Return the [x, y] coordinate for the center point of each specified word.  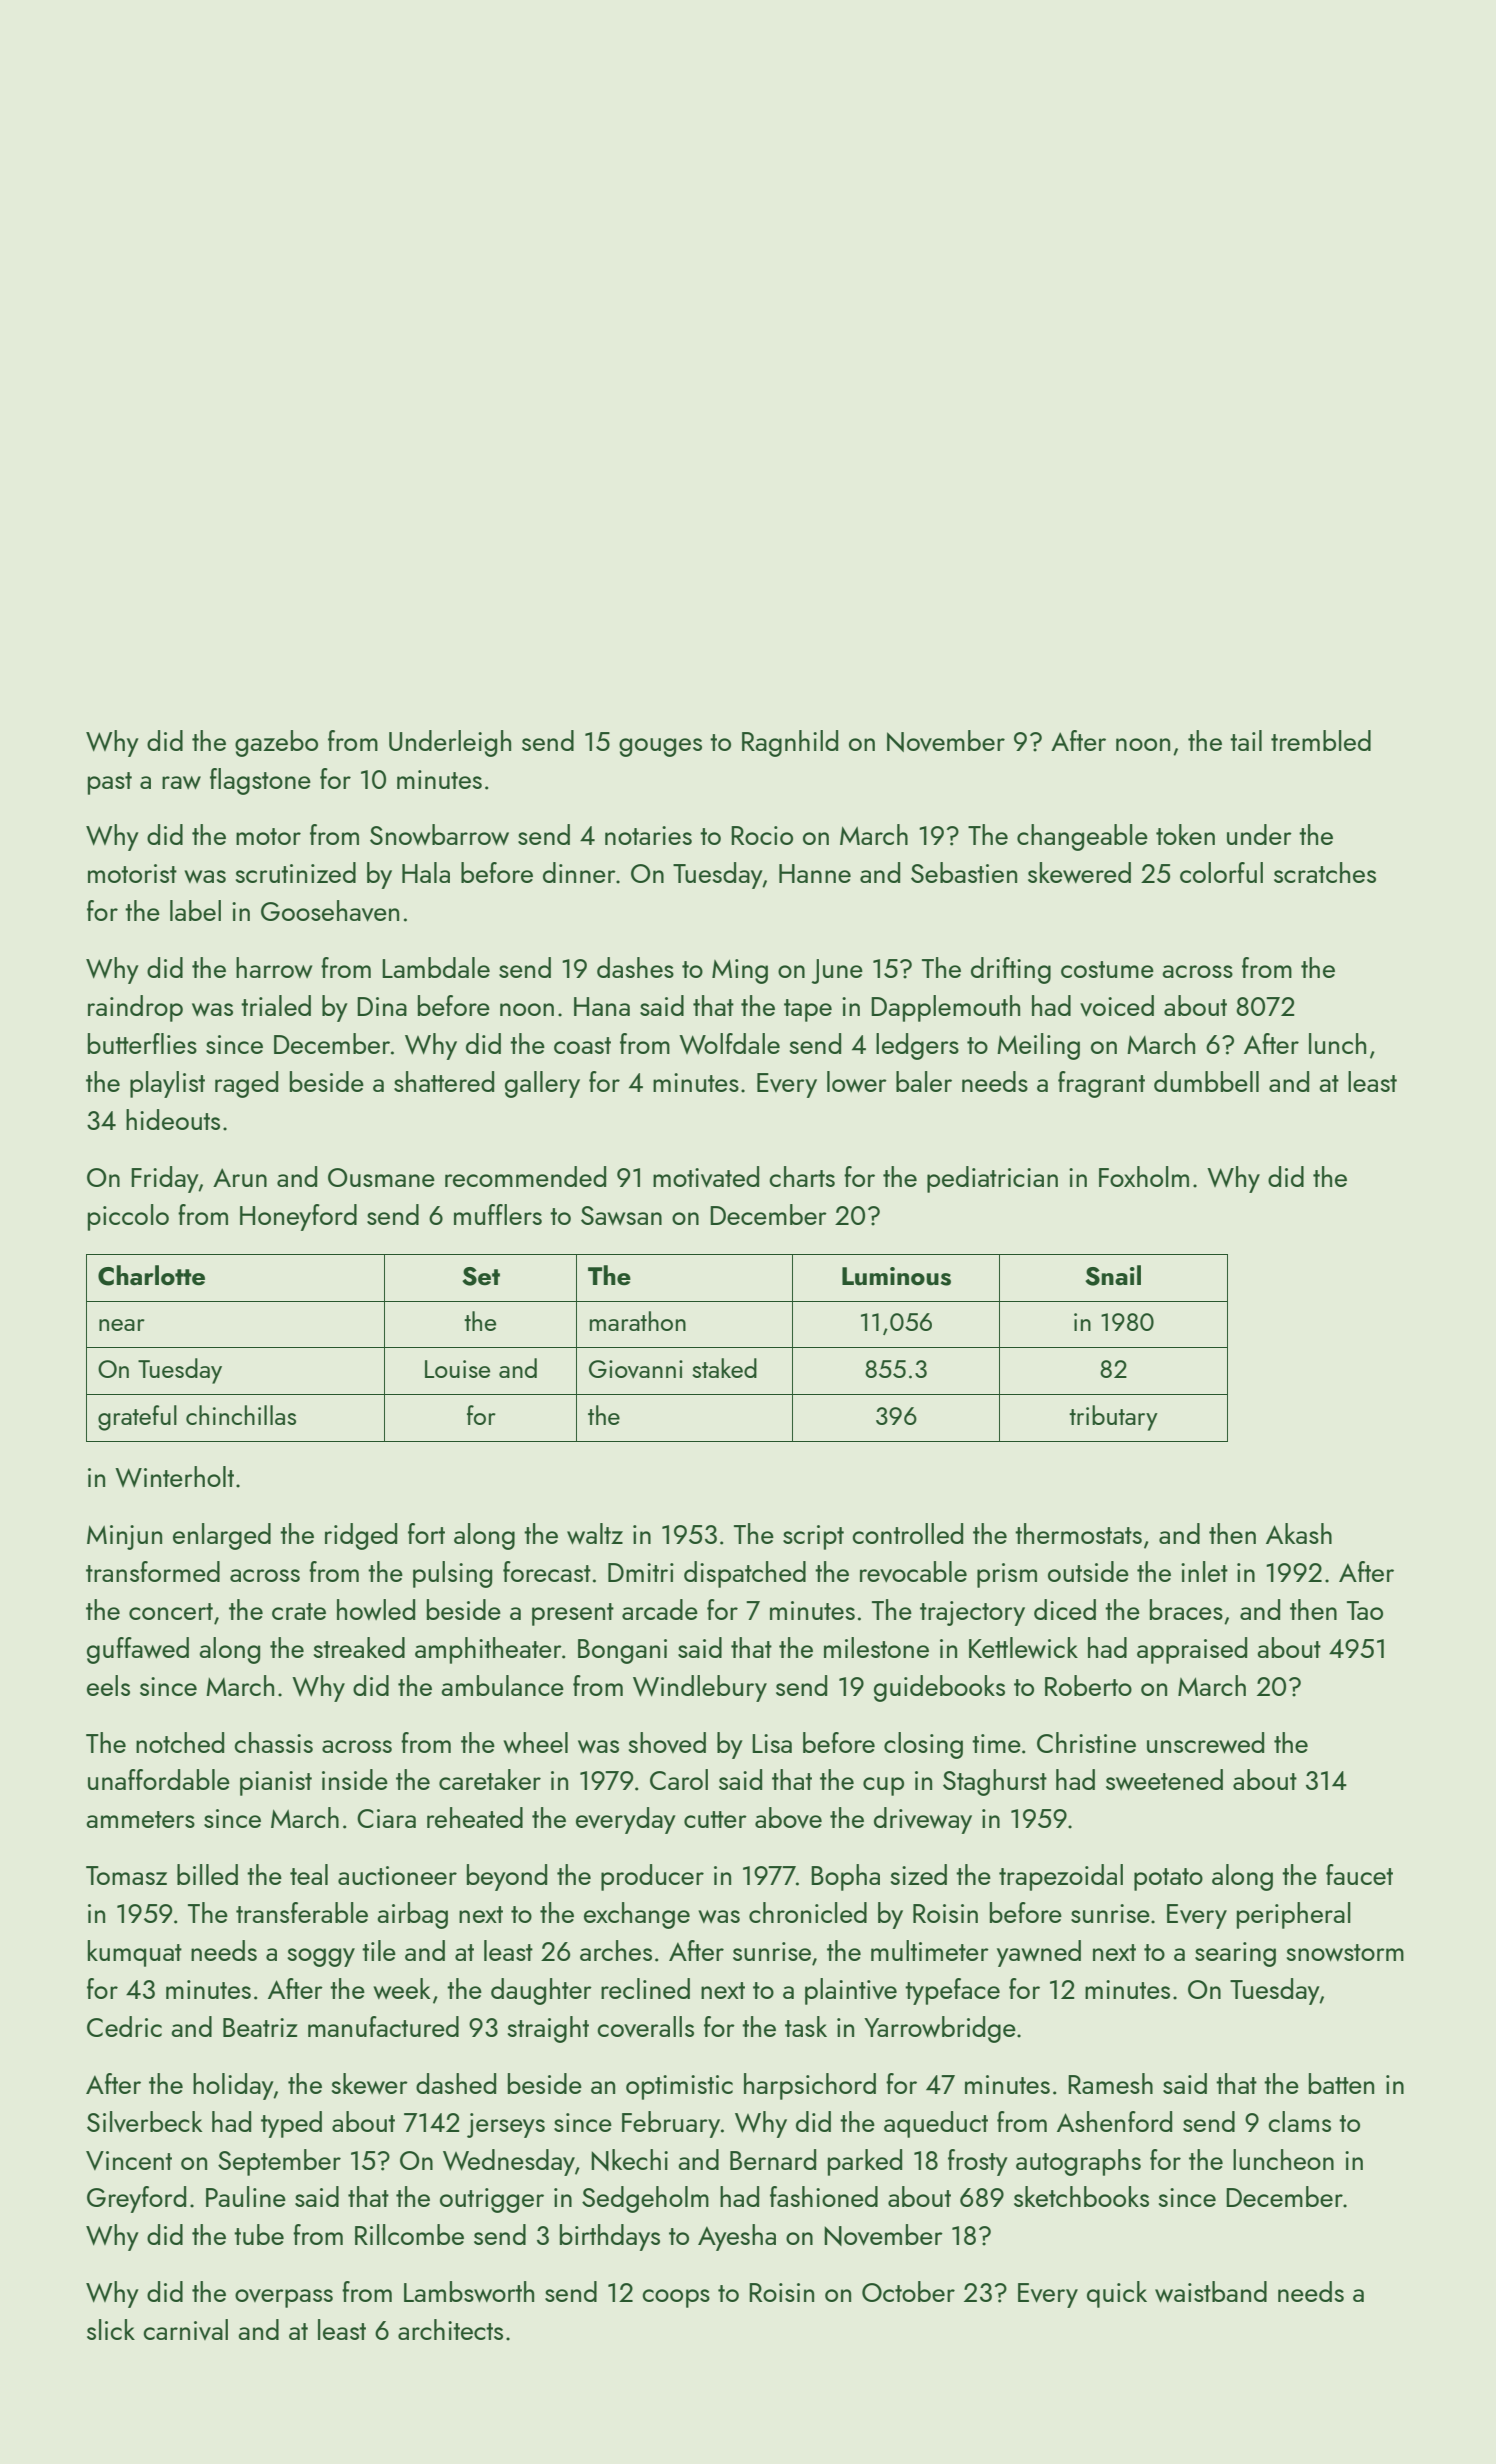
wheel [535, 1742]
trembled [1321, 740]
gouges [660, 747]
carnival [185, 2329]
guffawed [138, 1650]
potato [1168, 1879]
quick [1117, 2294]
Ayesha [737, 2237]
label [195, 910]
